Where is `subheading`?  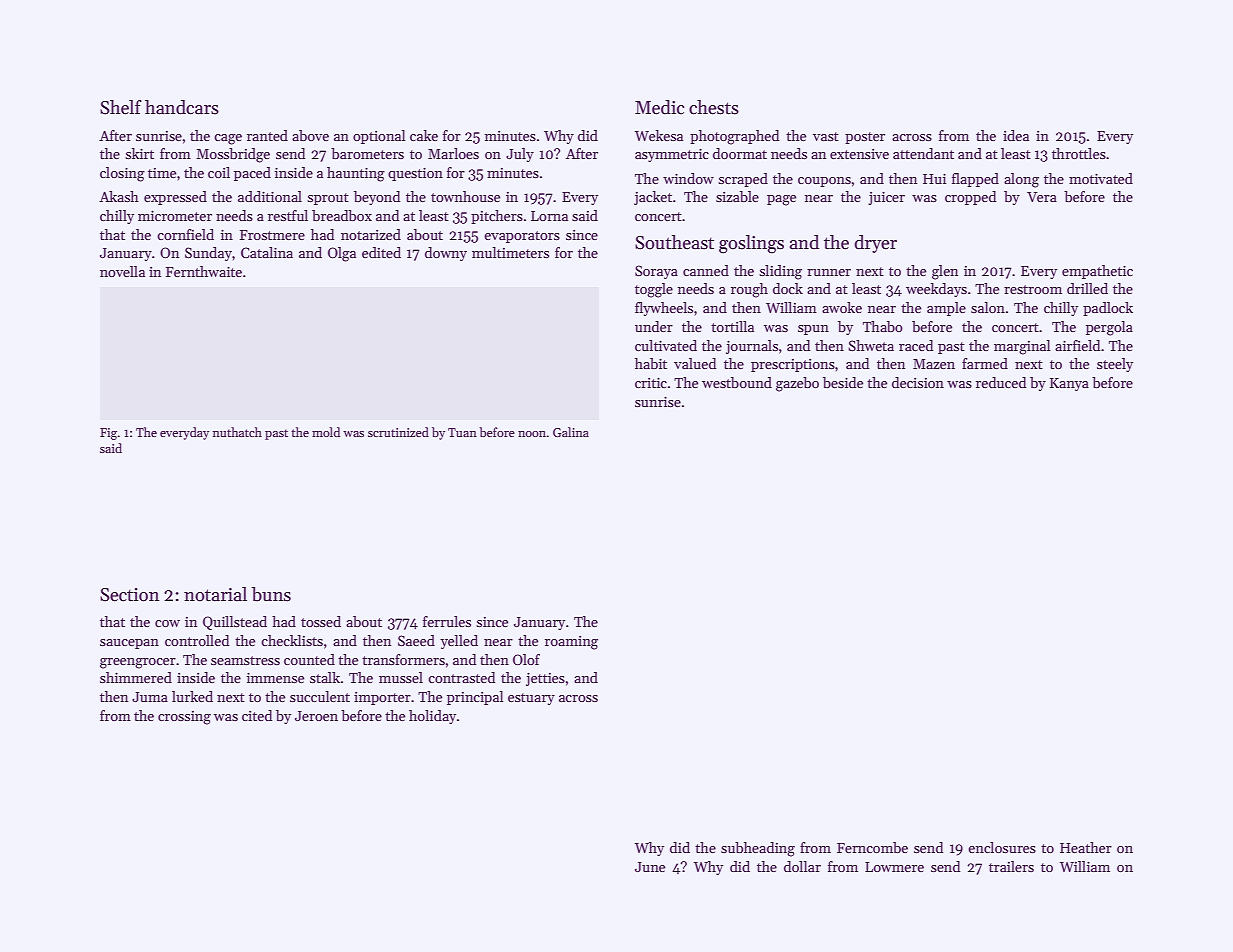 subheading is located at coordinates (758, 849).
